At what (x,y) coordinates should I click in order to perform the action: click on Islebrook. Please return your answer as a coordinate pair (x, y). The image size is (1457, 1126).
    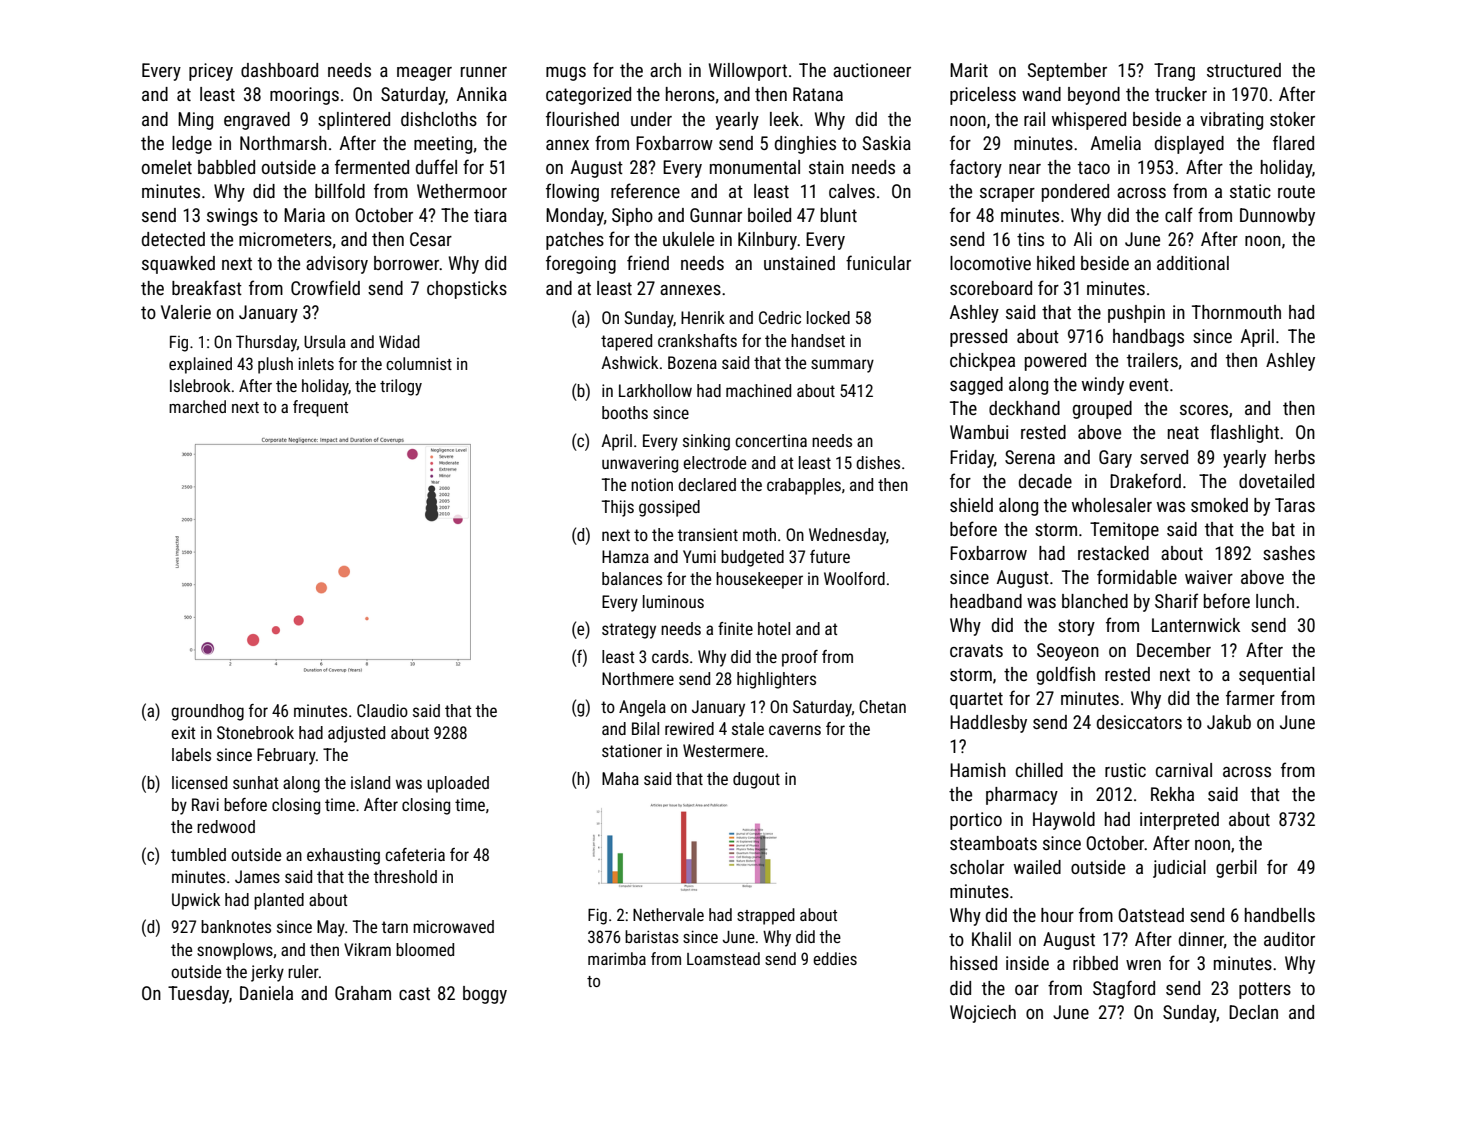
    Looking at the image, I should click on (200, 385).
